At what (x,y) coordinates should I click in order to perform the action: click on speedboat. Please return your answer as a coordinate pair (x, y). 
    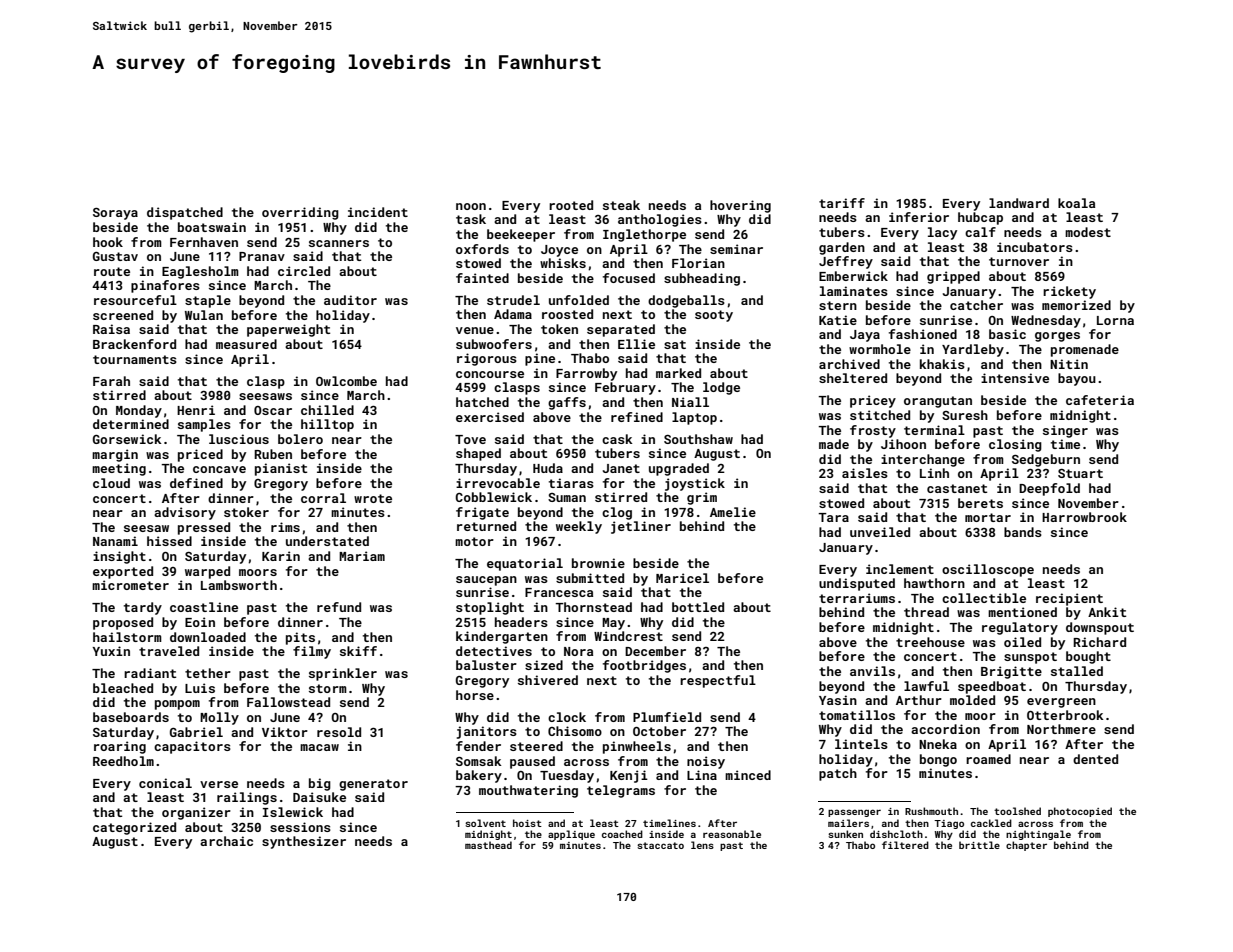
    Looking at the image, I should click on (992, 687).
